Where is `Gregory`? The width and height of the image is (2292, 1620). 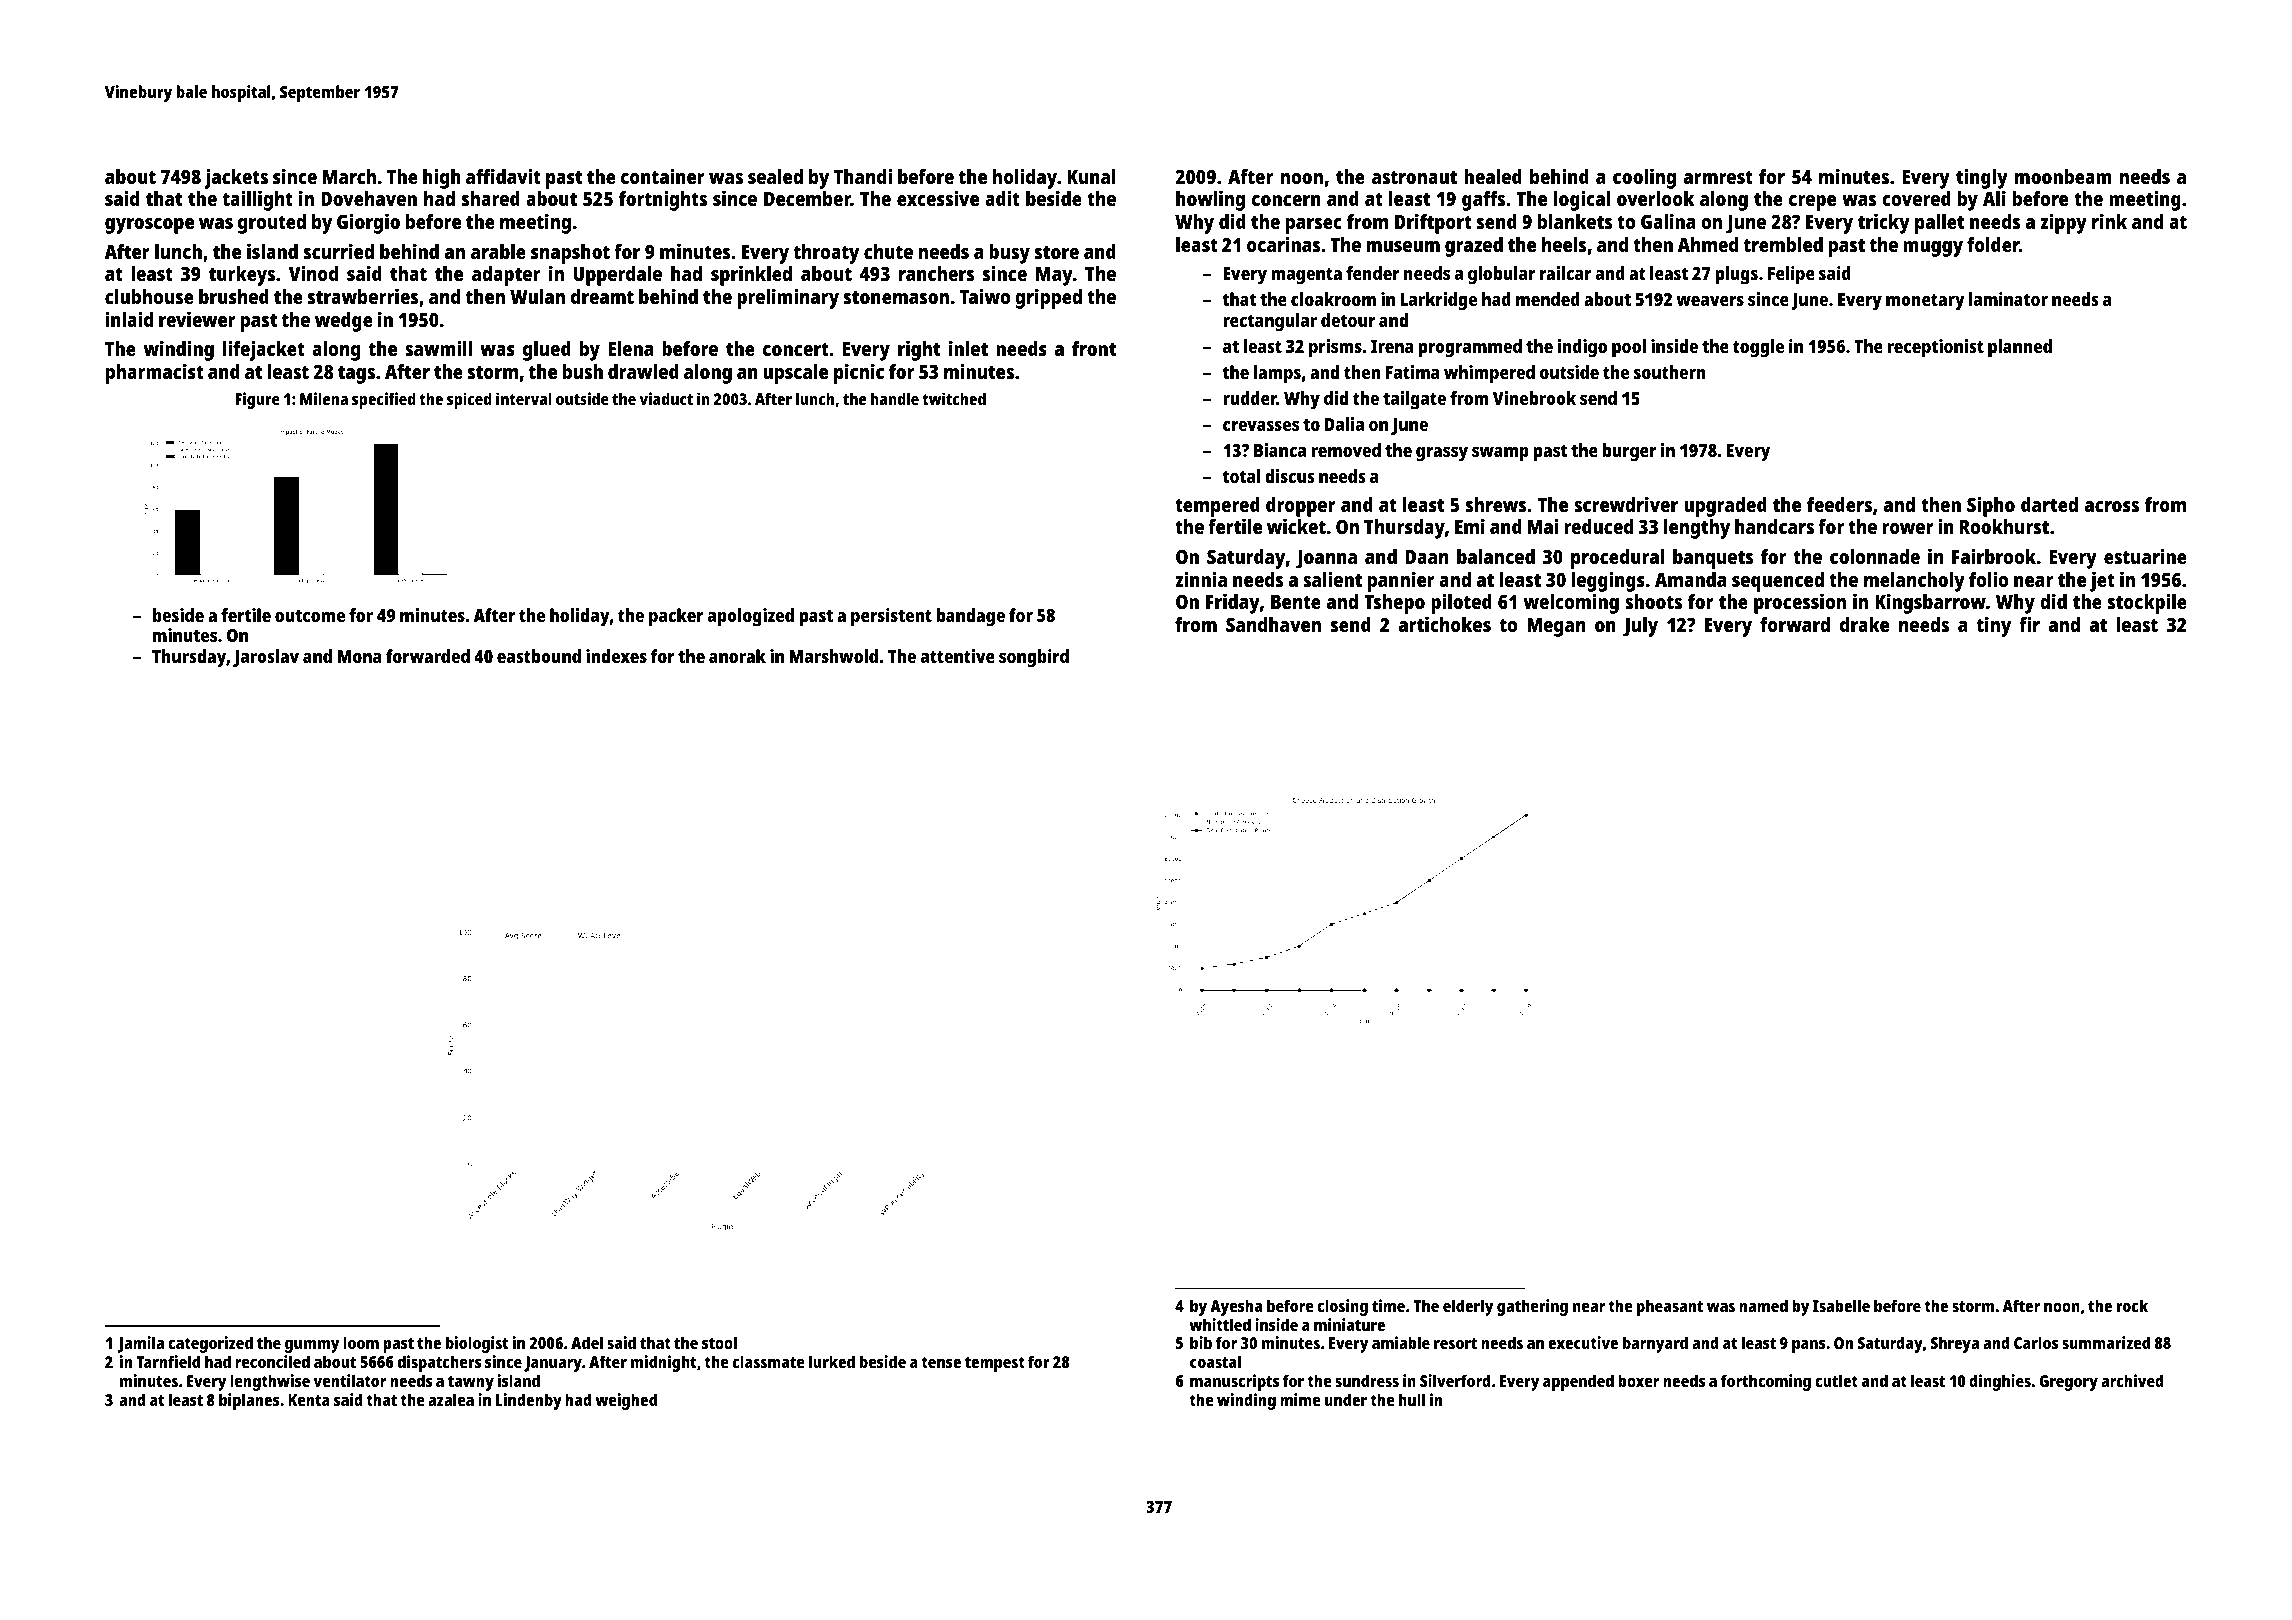
Gregory is located at coordinates (2068, 1383).
